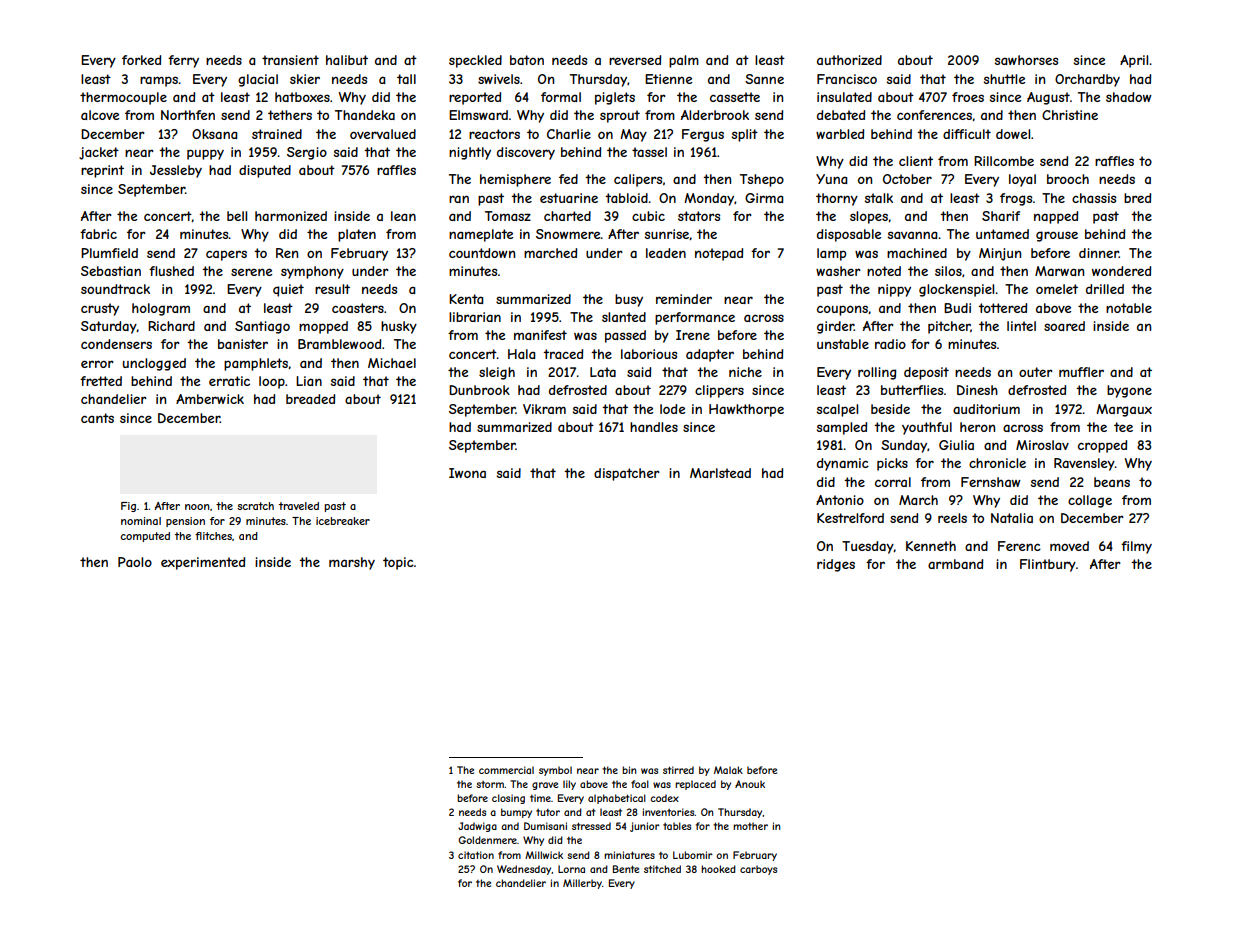 The width and height of the image is (1233, 952). Describe the element at coordinates (626, 198) in the image. I see `tabloid` at that location.
